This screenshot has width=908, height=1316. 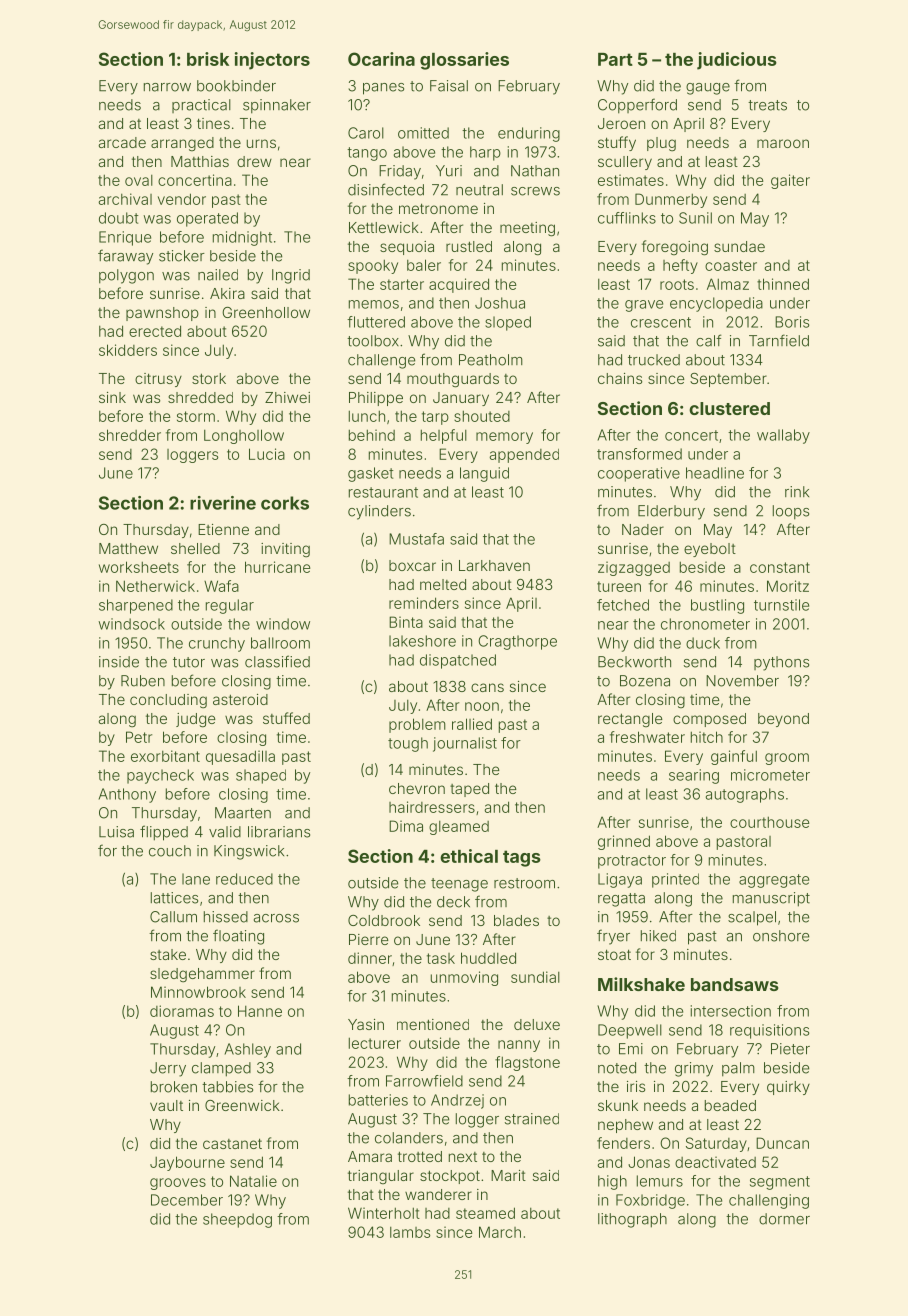 I want to click on Ocarina, so click(x=381, y=59).
